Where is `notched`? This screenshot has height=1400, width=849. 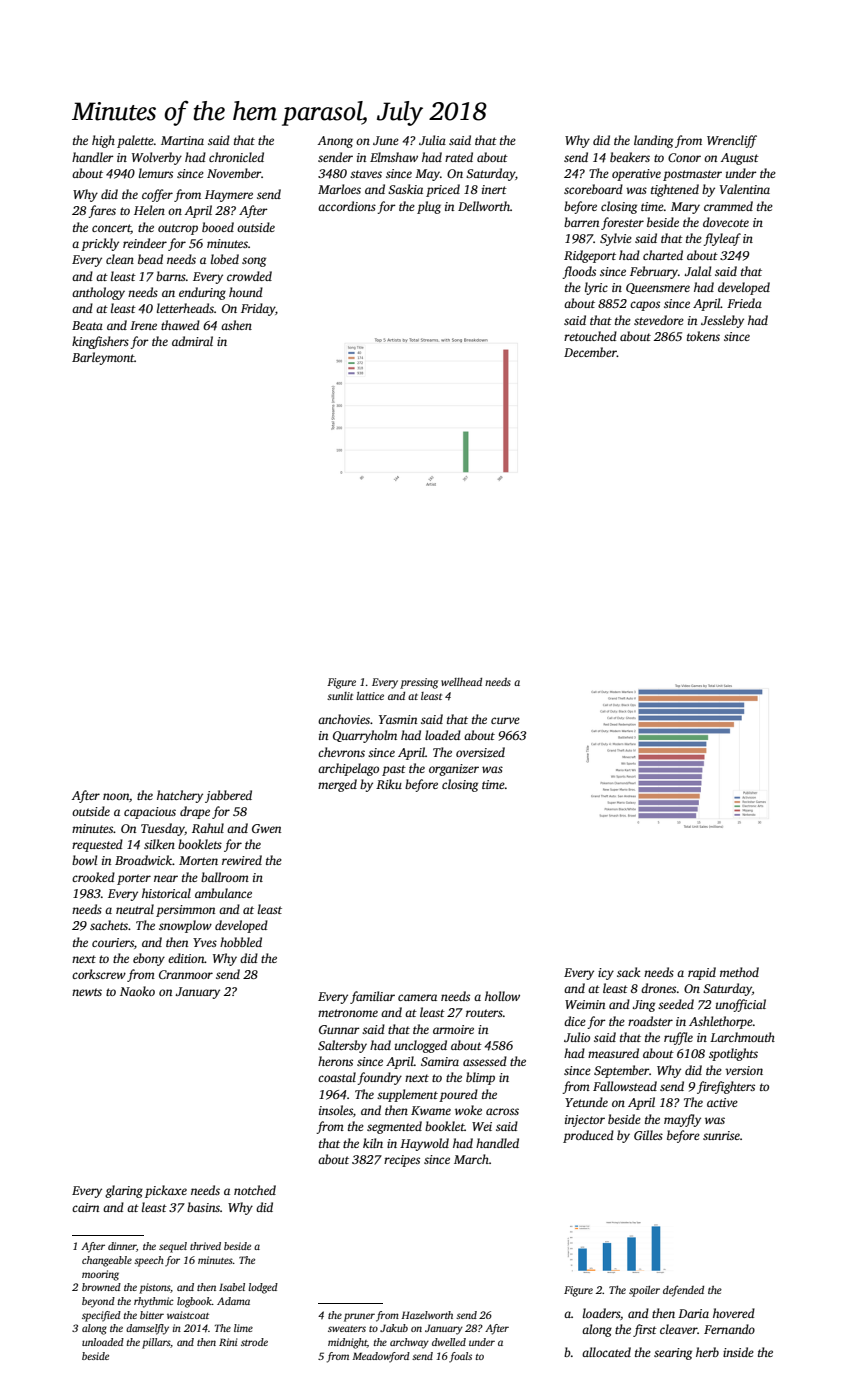 notched is located at coordinates (255, 1190).
